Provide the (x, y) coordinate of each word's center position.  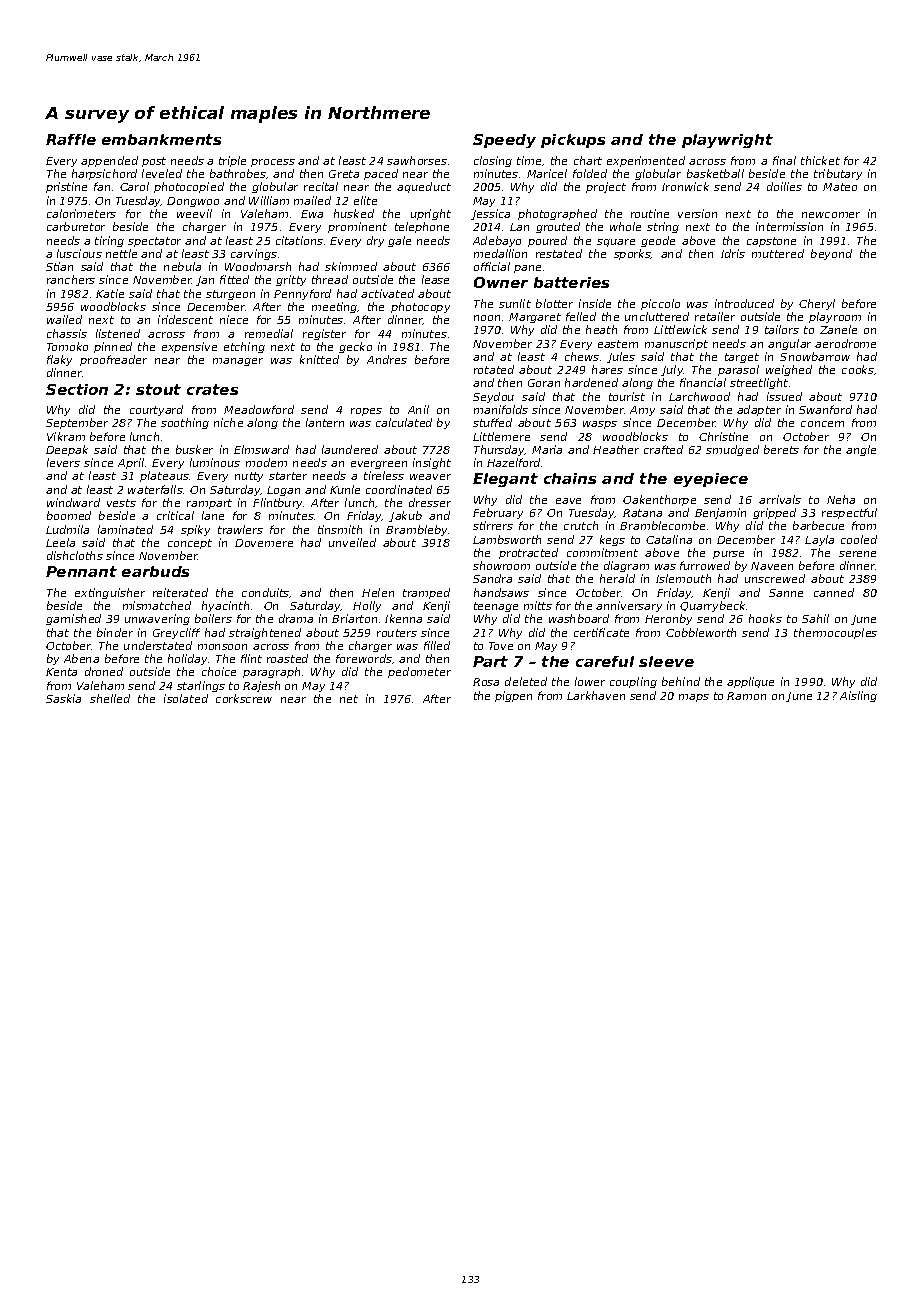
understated (158, 645)
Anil (418, 409)
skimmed (351, 266)
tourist (627, 396)
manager (238, 362)
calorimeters (81, 213)
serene (857, 554)
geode (658, 241)
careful (605, 661)
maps (694, 698)
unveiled (352, 542)
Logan (283, 491)
